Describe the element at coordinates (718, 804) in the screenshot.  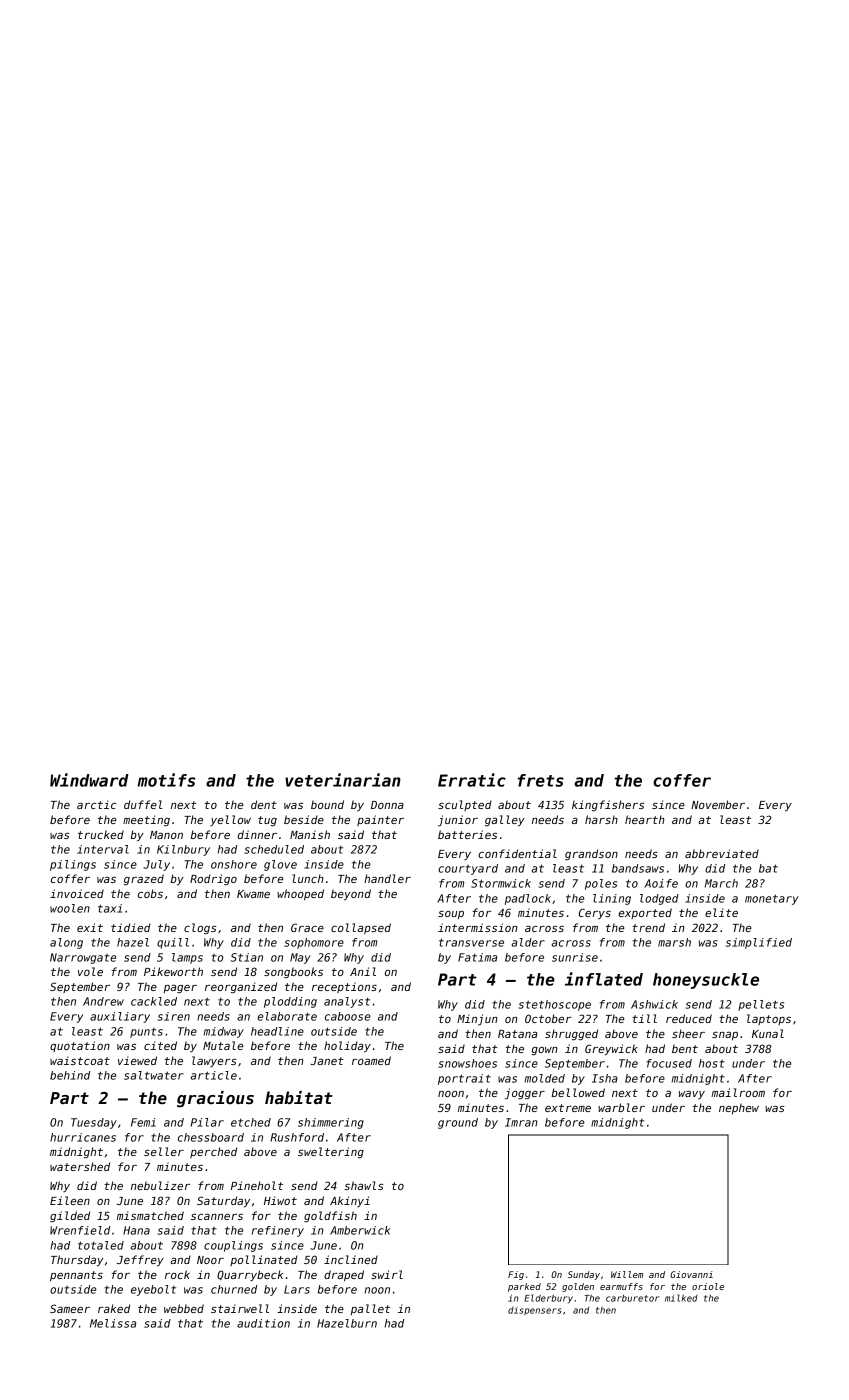
I see `November` at that location.
